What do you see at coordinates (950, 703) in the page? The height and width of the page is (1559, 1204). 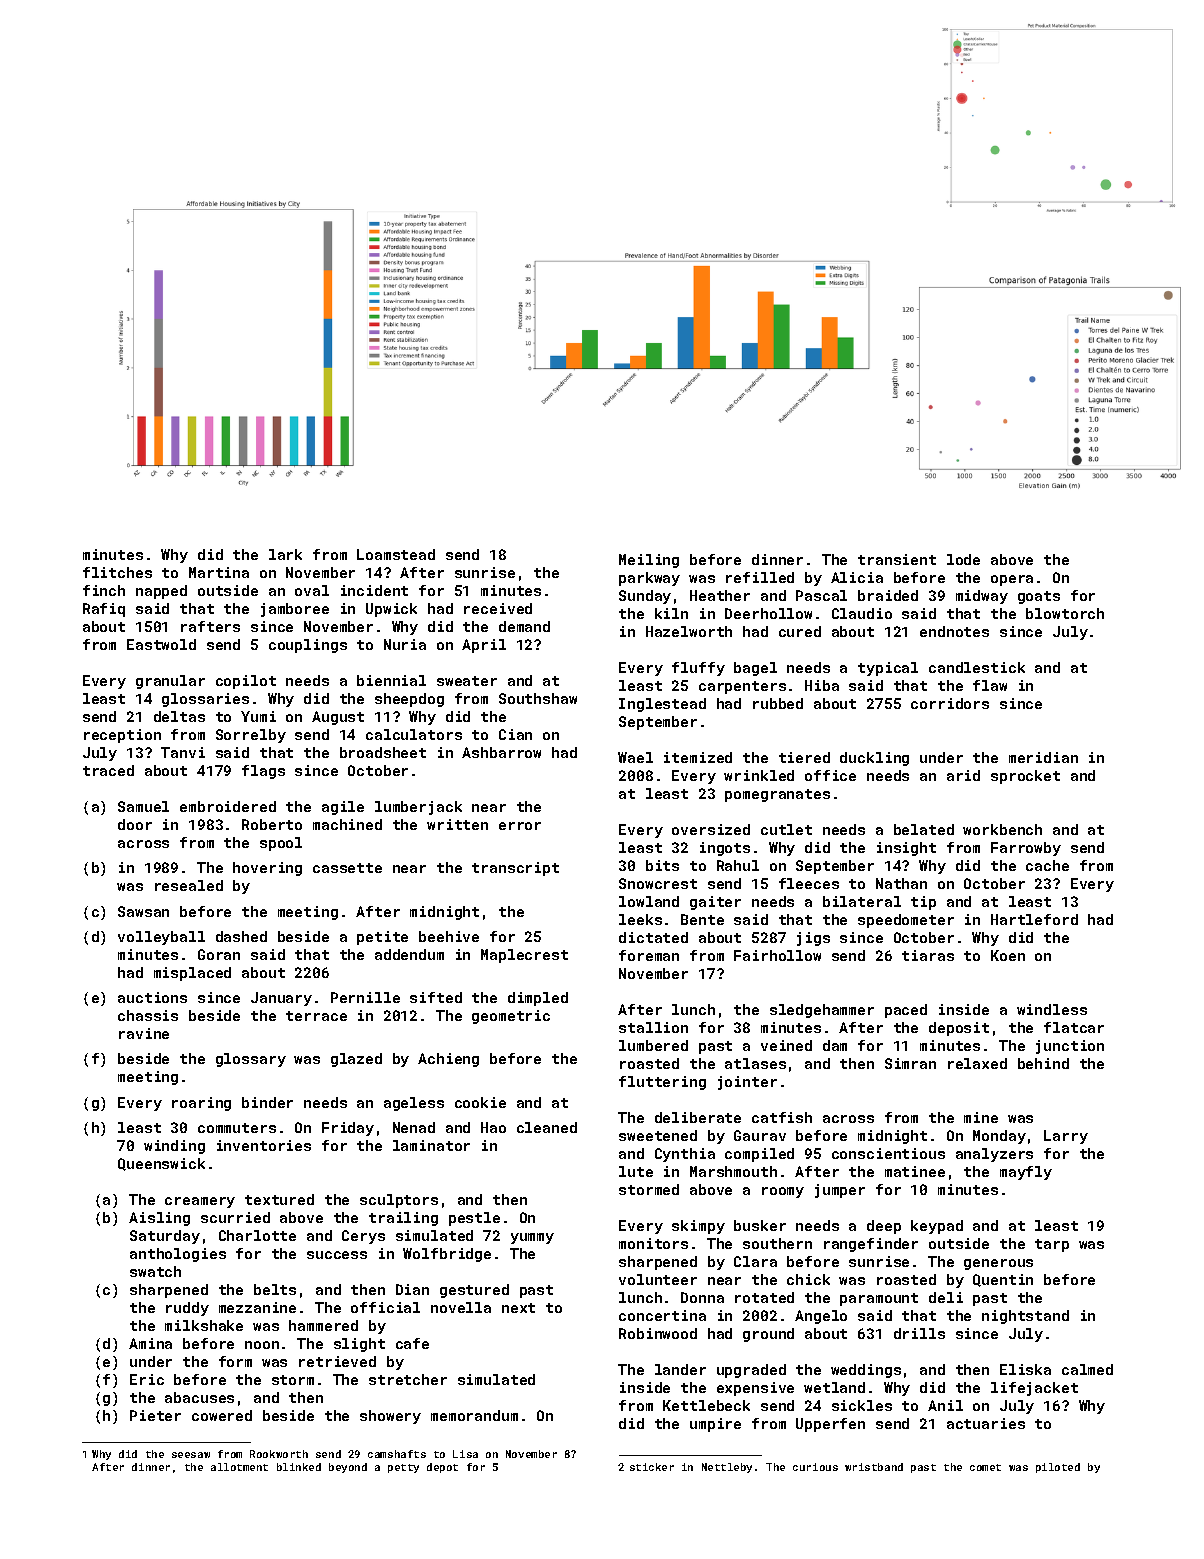 I see `corridors` at bounding box center [950, 703].
